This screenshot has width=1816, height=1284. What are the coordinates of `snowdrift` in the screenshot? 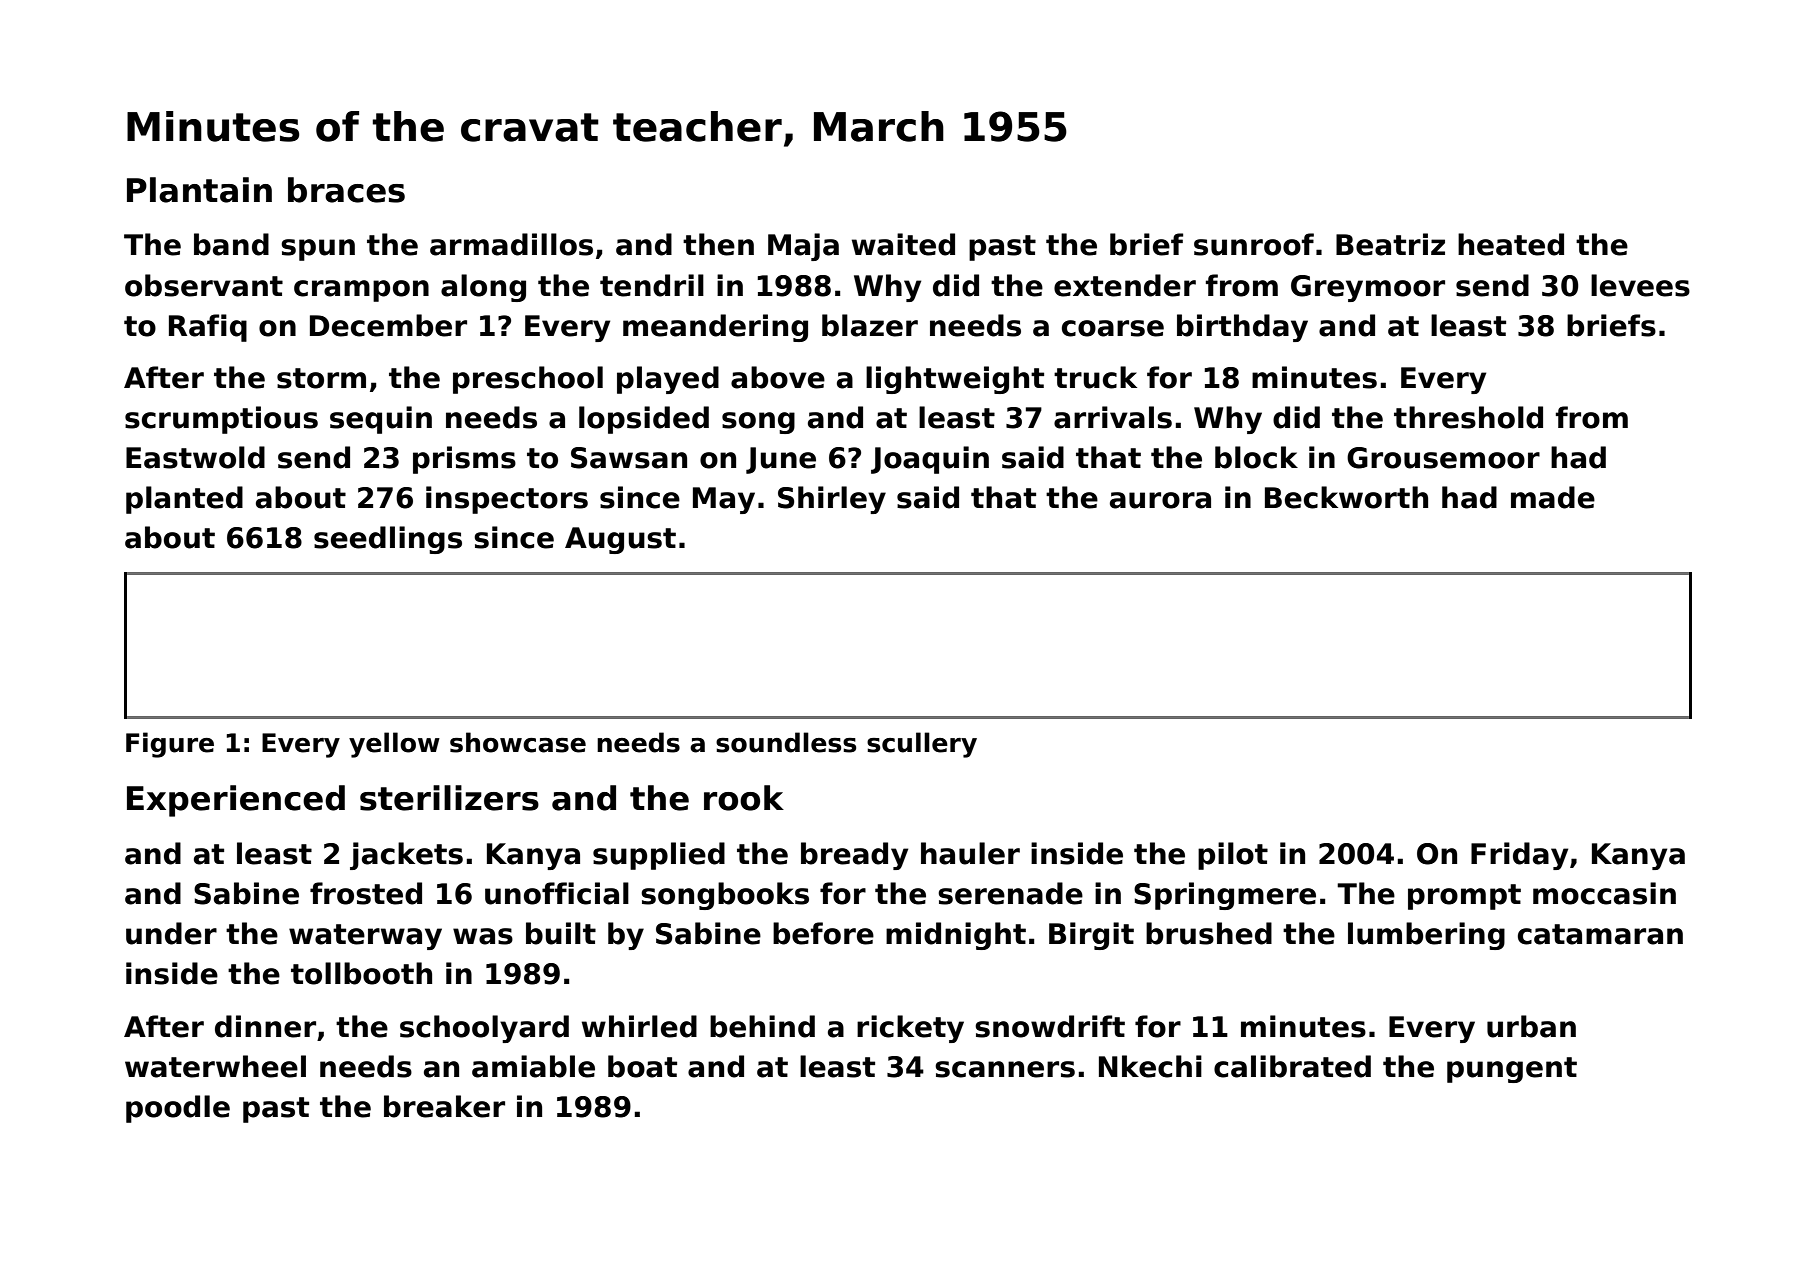 It's located at (1050, 1026).
